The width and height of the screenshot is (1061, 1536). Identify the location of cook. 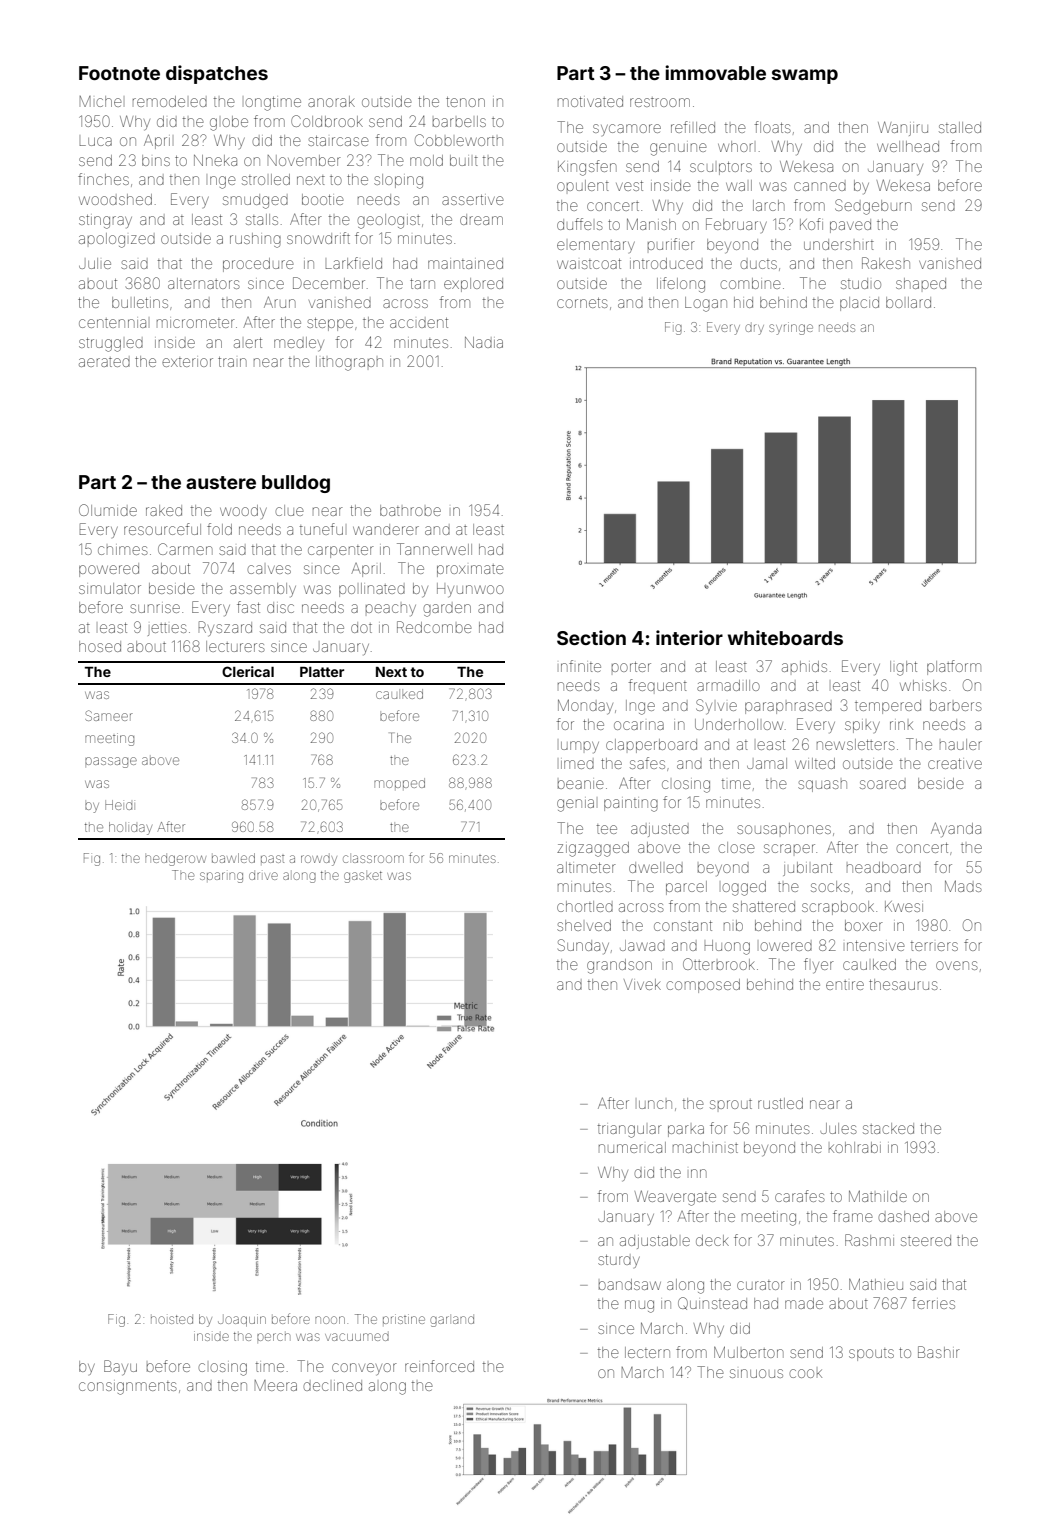
(805, 1373).
